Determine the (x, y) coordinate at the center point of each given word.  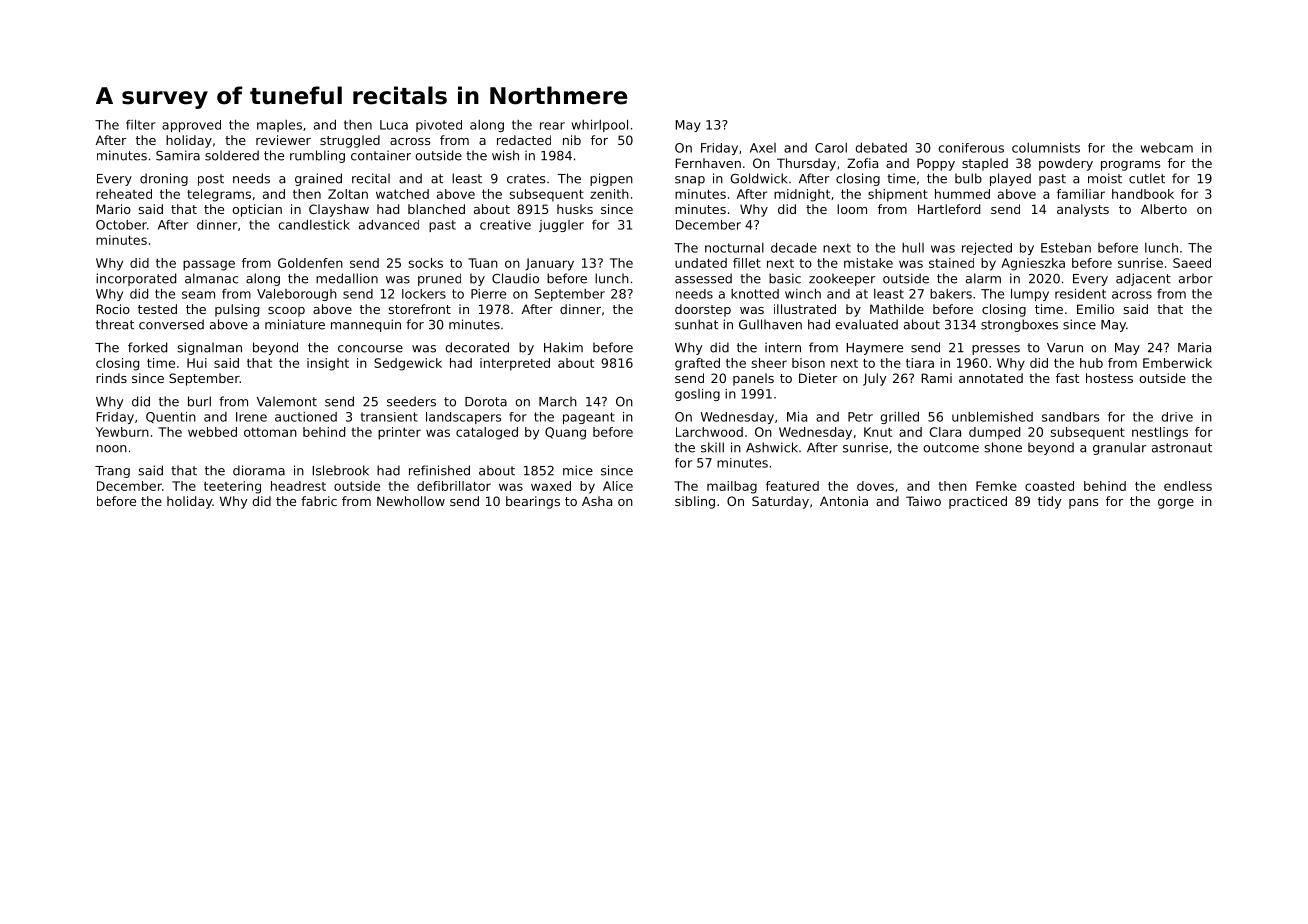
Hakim (563, 347)
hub (1091, 363)
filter (141, 125)
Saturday (780, 502)
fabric (319, 501)
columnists (1046, 148)
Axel (763, 148)
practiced (978, 502)
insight (328, 364)
